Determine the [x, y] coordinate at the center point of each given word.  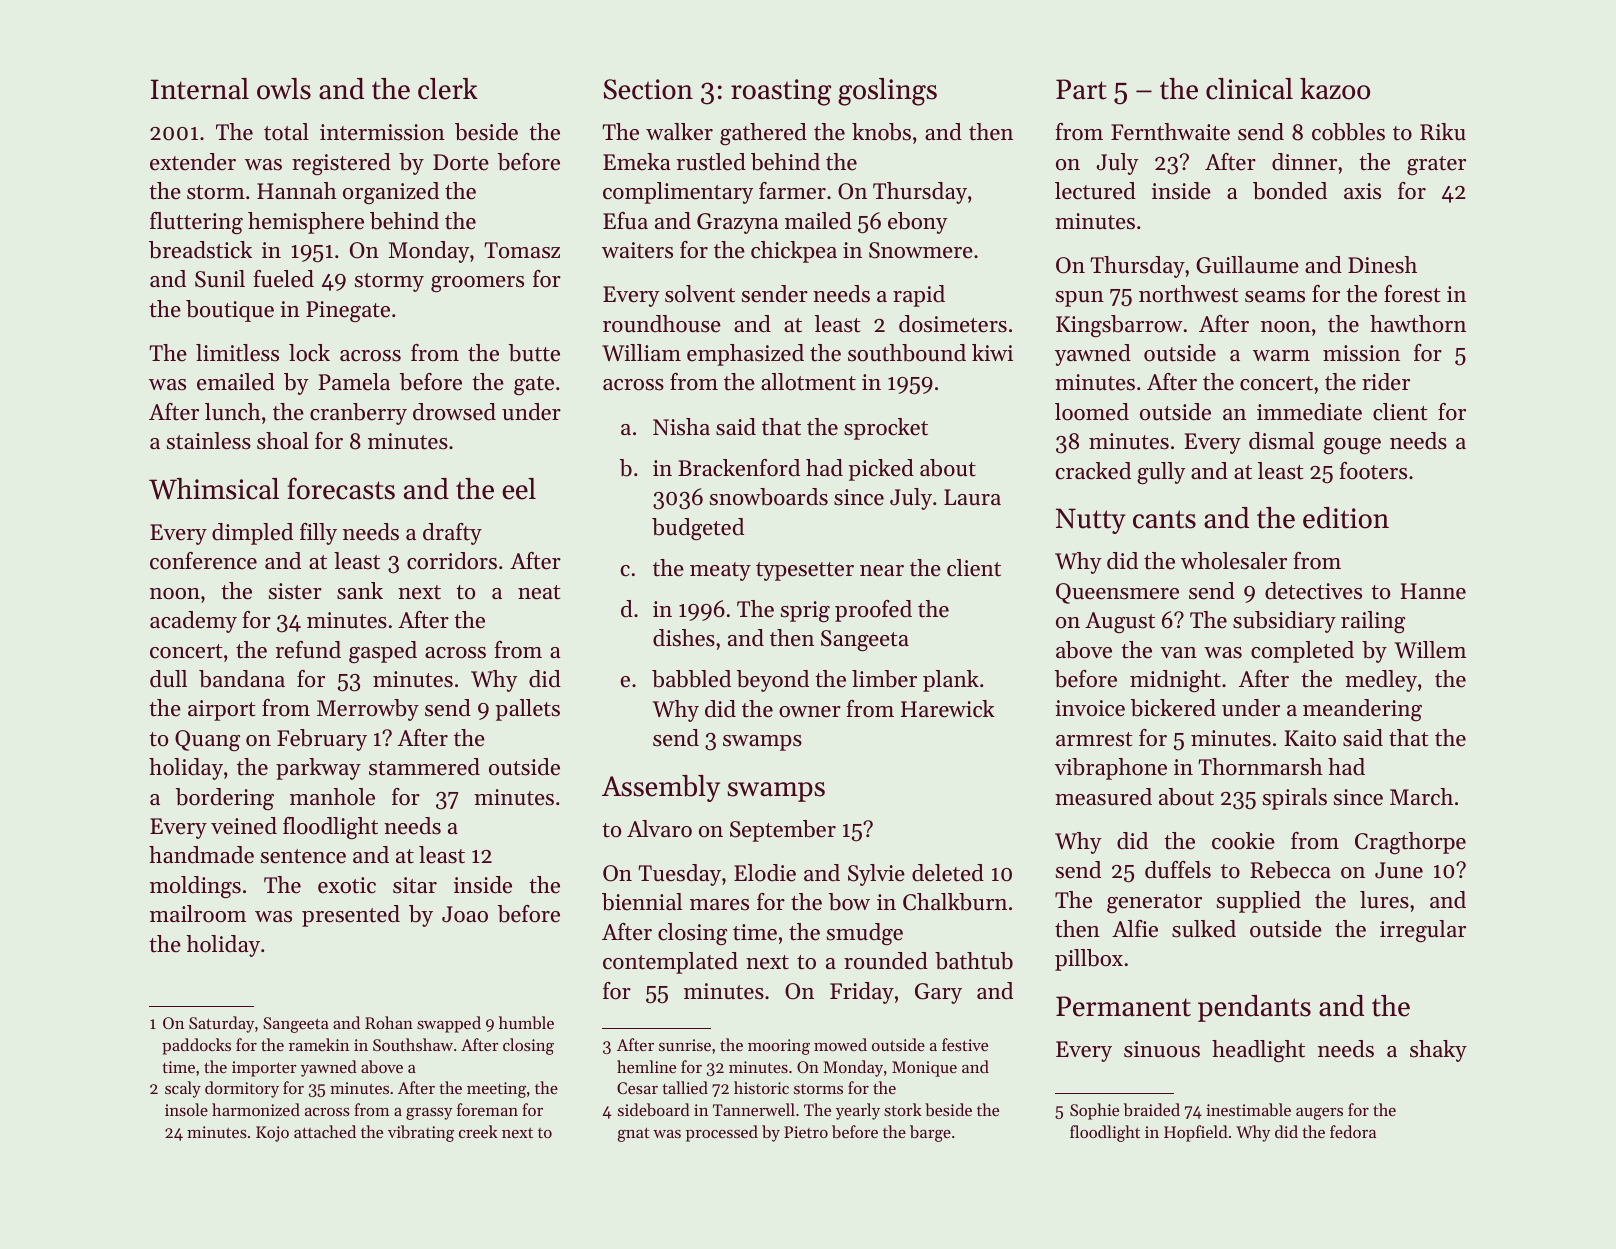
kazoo [1335, 89]
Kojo [272, 1134]
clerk [448, 89]
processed [722, 1133]
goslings [887, 92]
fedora [1353, 1131]
